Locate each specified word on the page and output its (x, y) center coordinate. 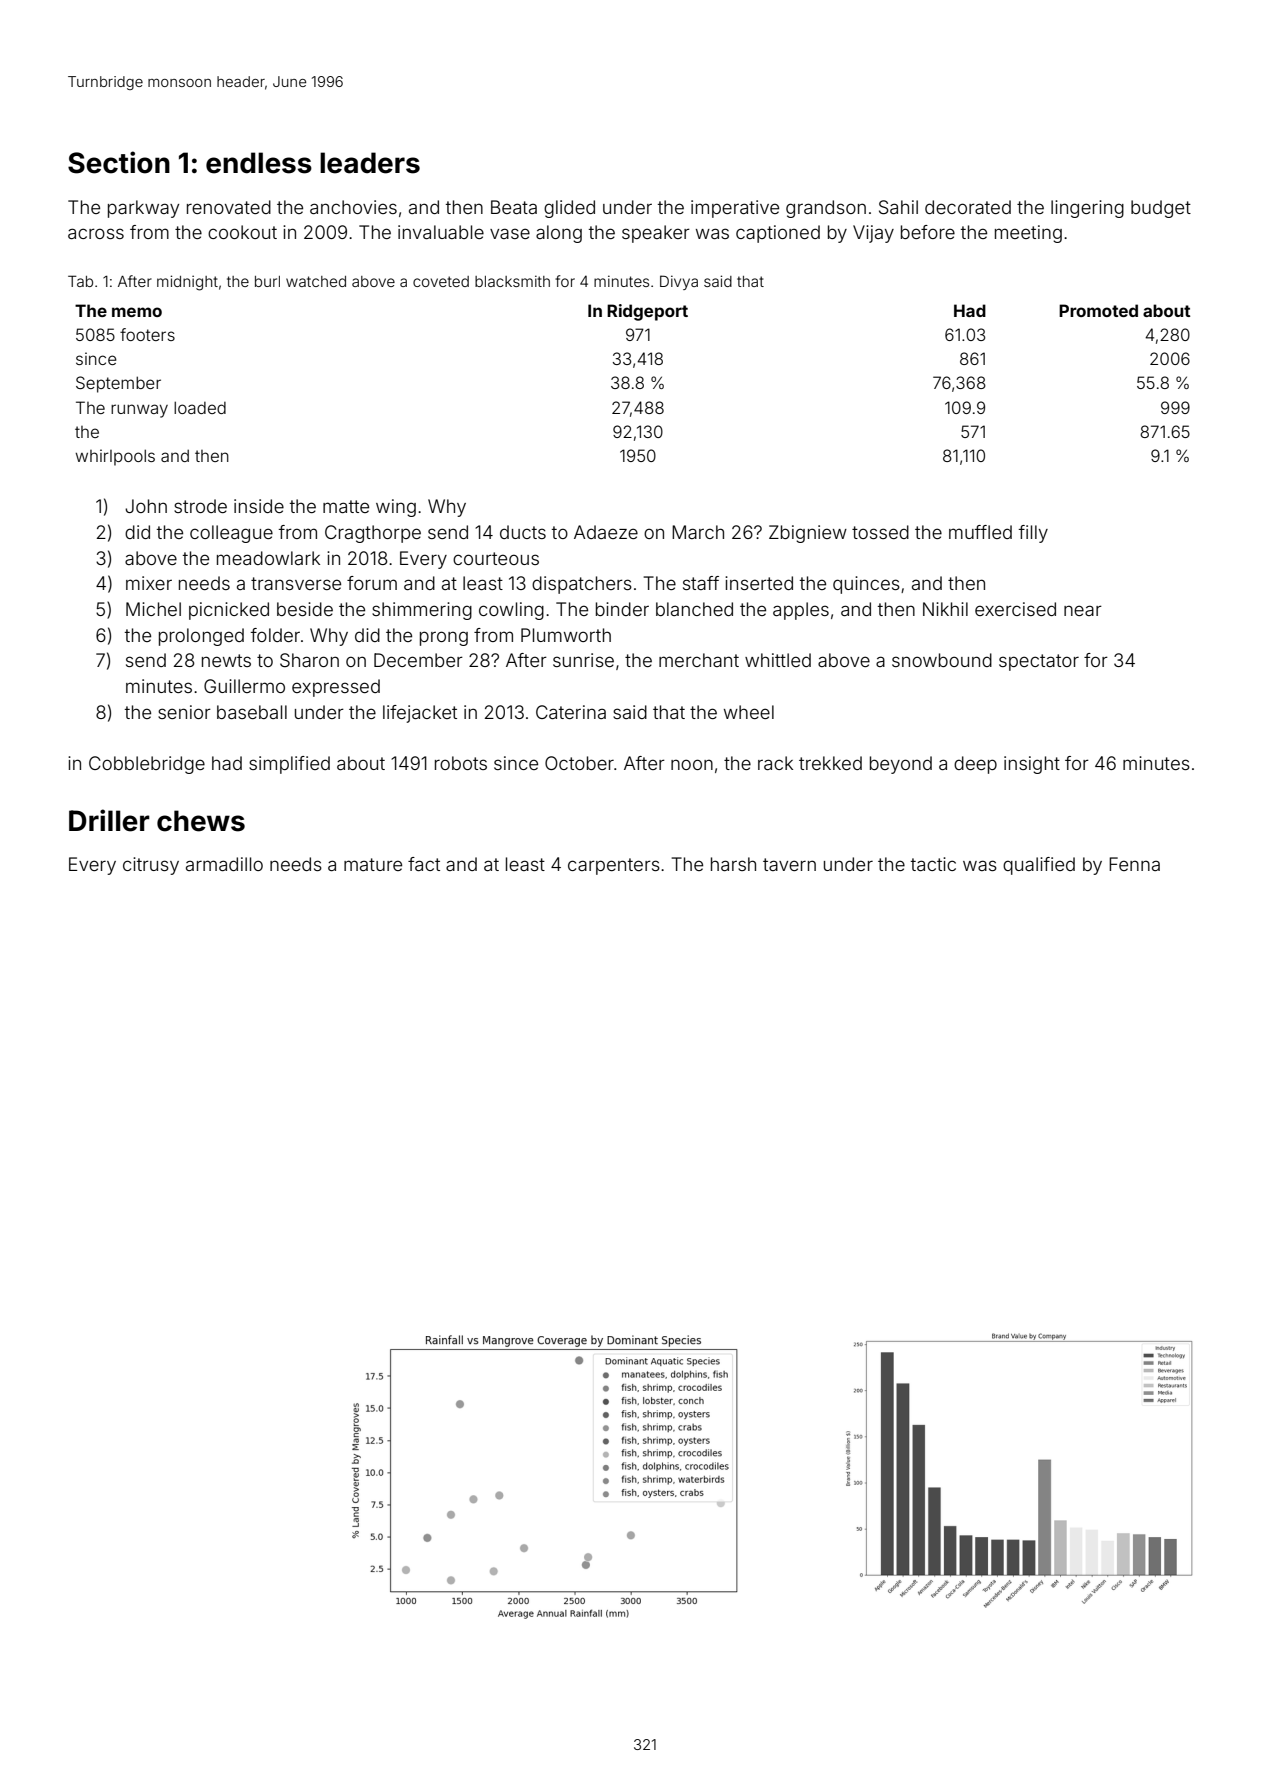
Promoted (1098, 310)
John (146, 506)
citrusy (151, 866)
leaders (370, 163)
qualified (1039, 866)
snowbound (942, 660)
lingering (1087, 209)
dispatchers (582, 585)
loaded (200, 407)
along (559, 234)
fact (424, 864)
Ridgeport (647, 312)
